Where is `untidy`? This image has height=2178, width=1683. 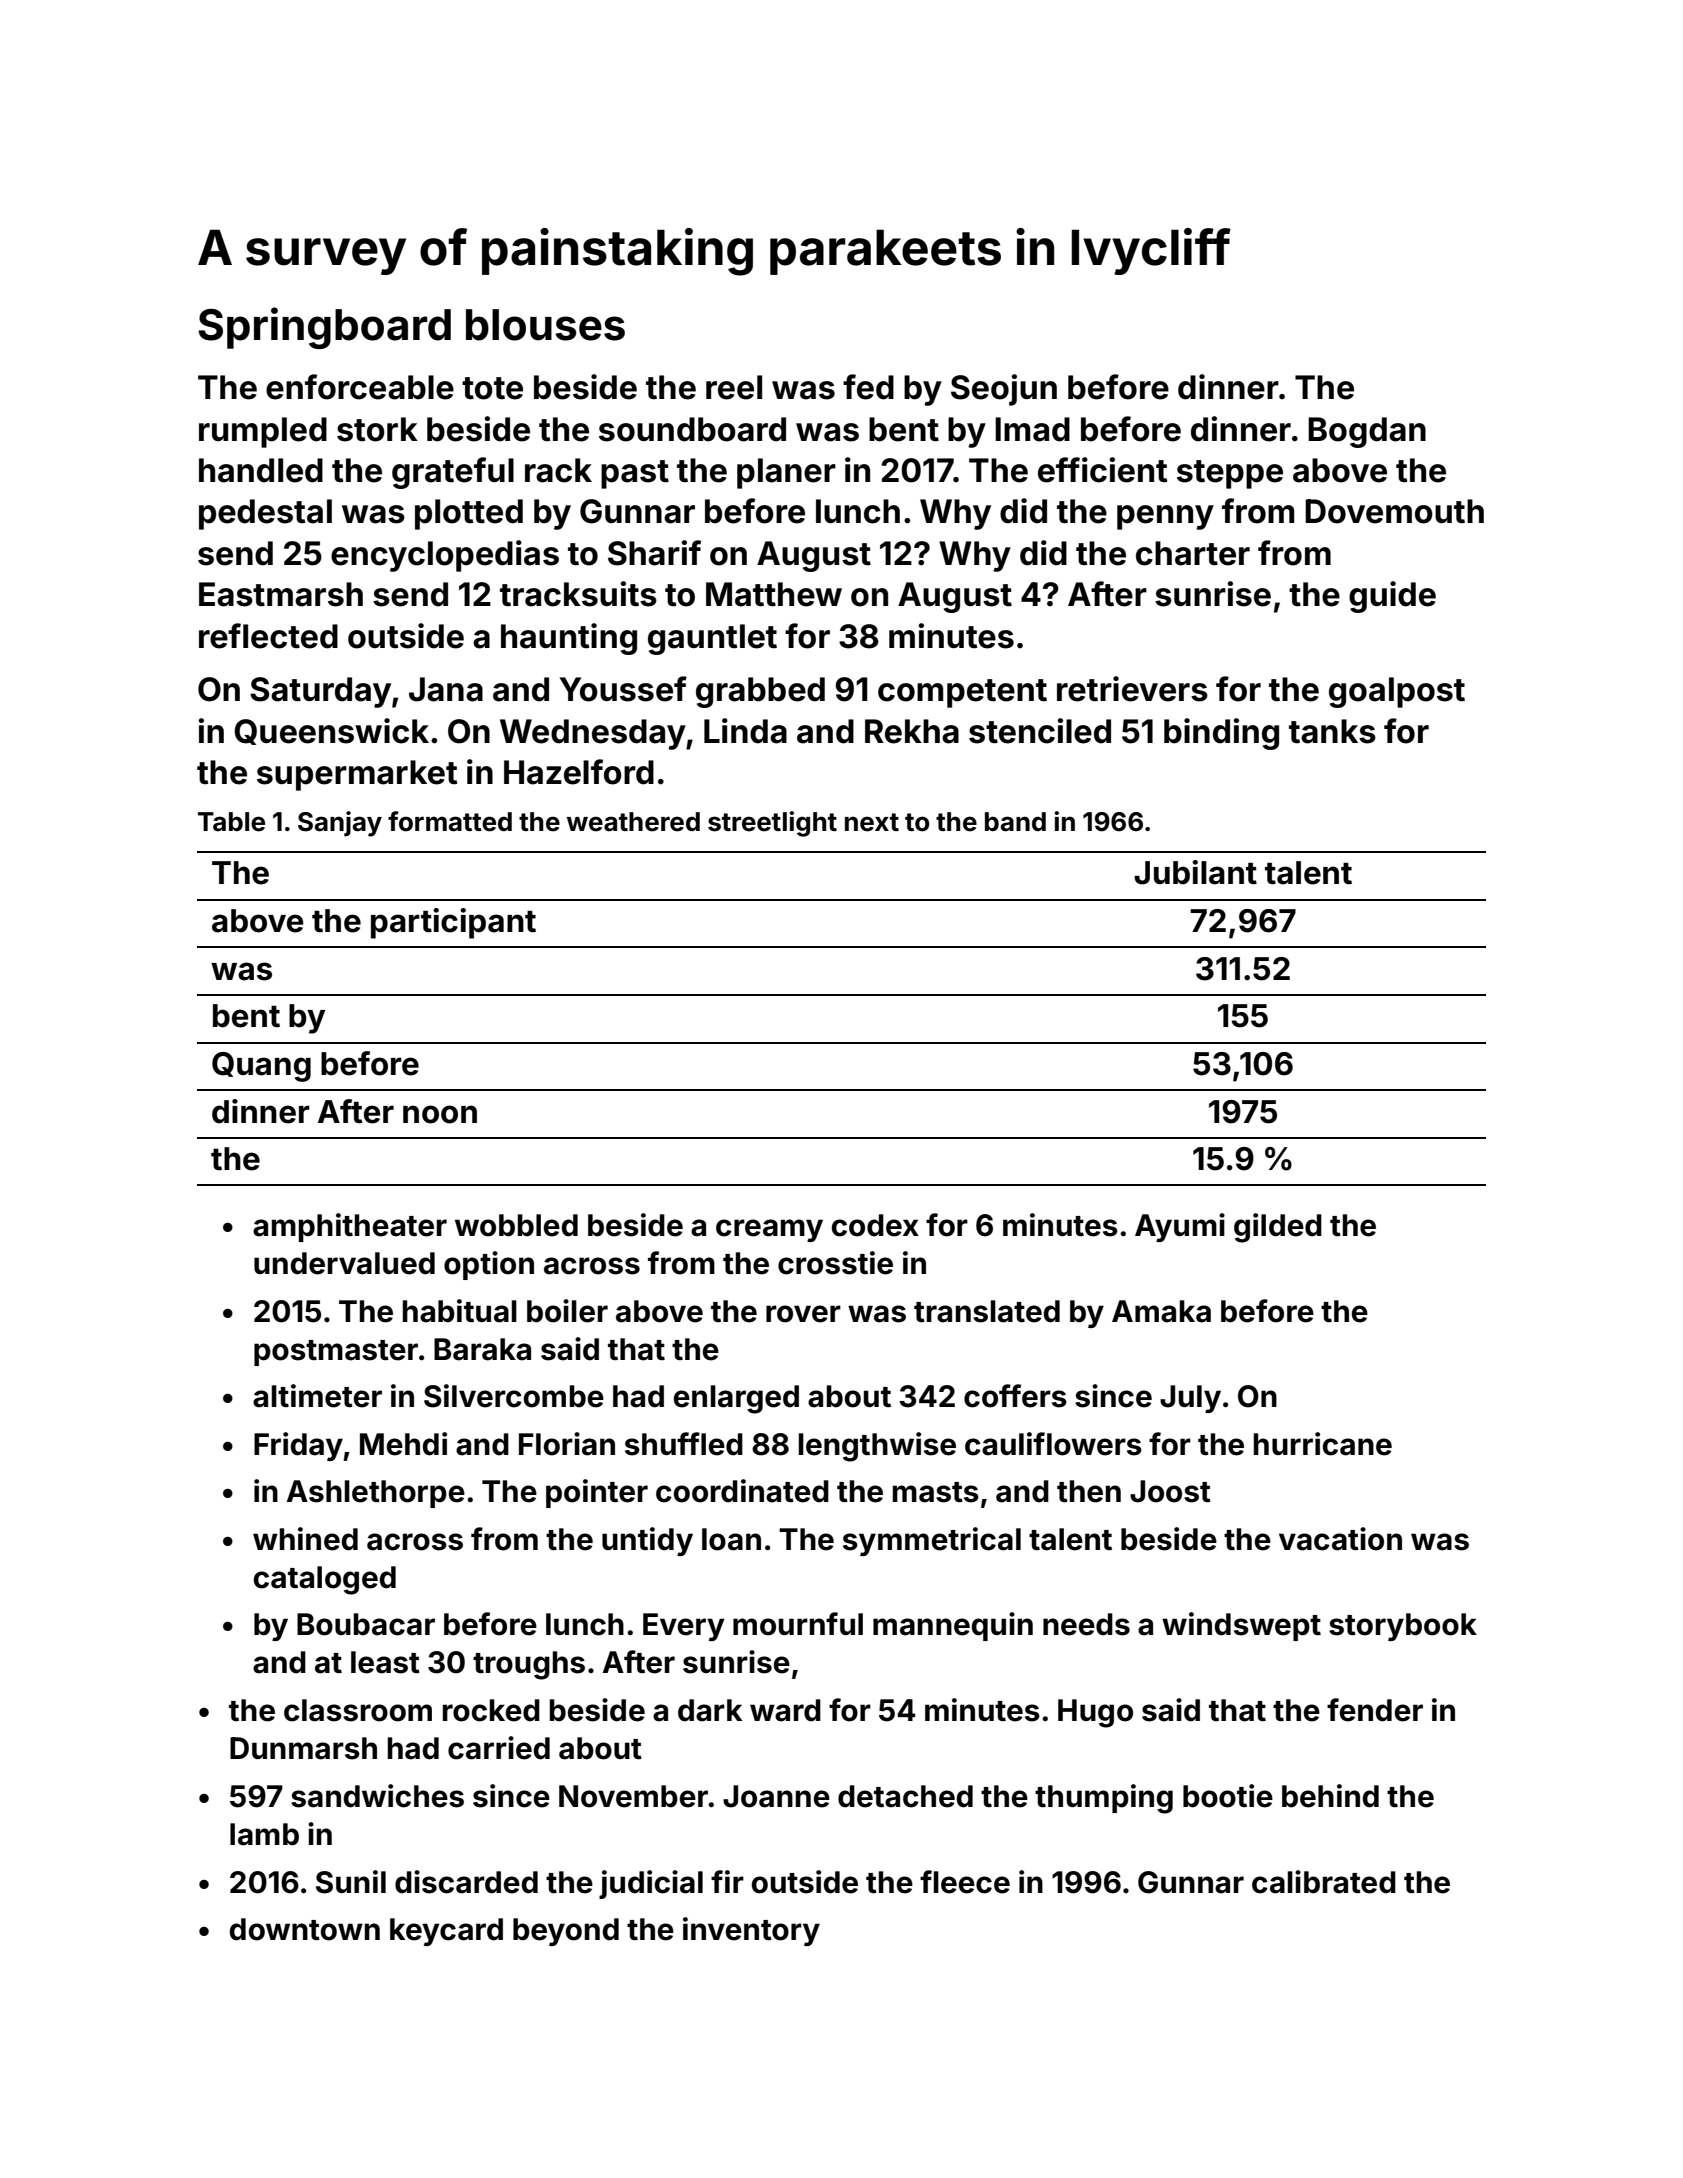
untidy is located at coordinates (647, 1541).
